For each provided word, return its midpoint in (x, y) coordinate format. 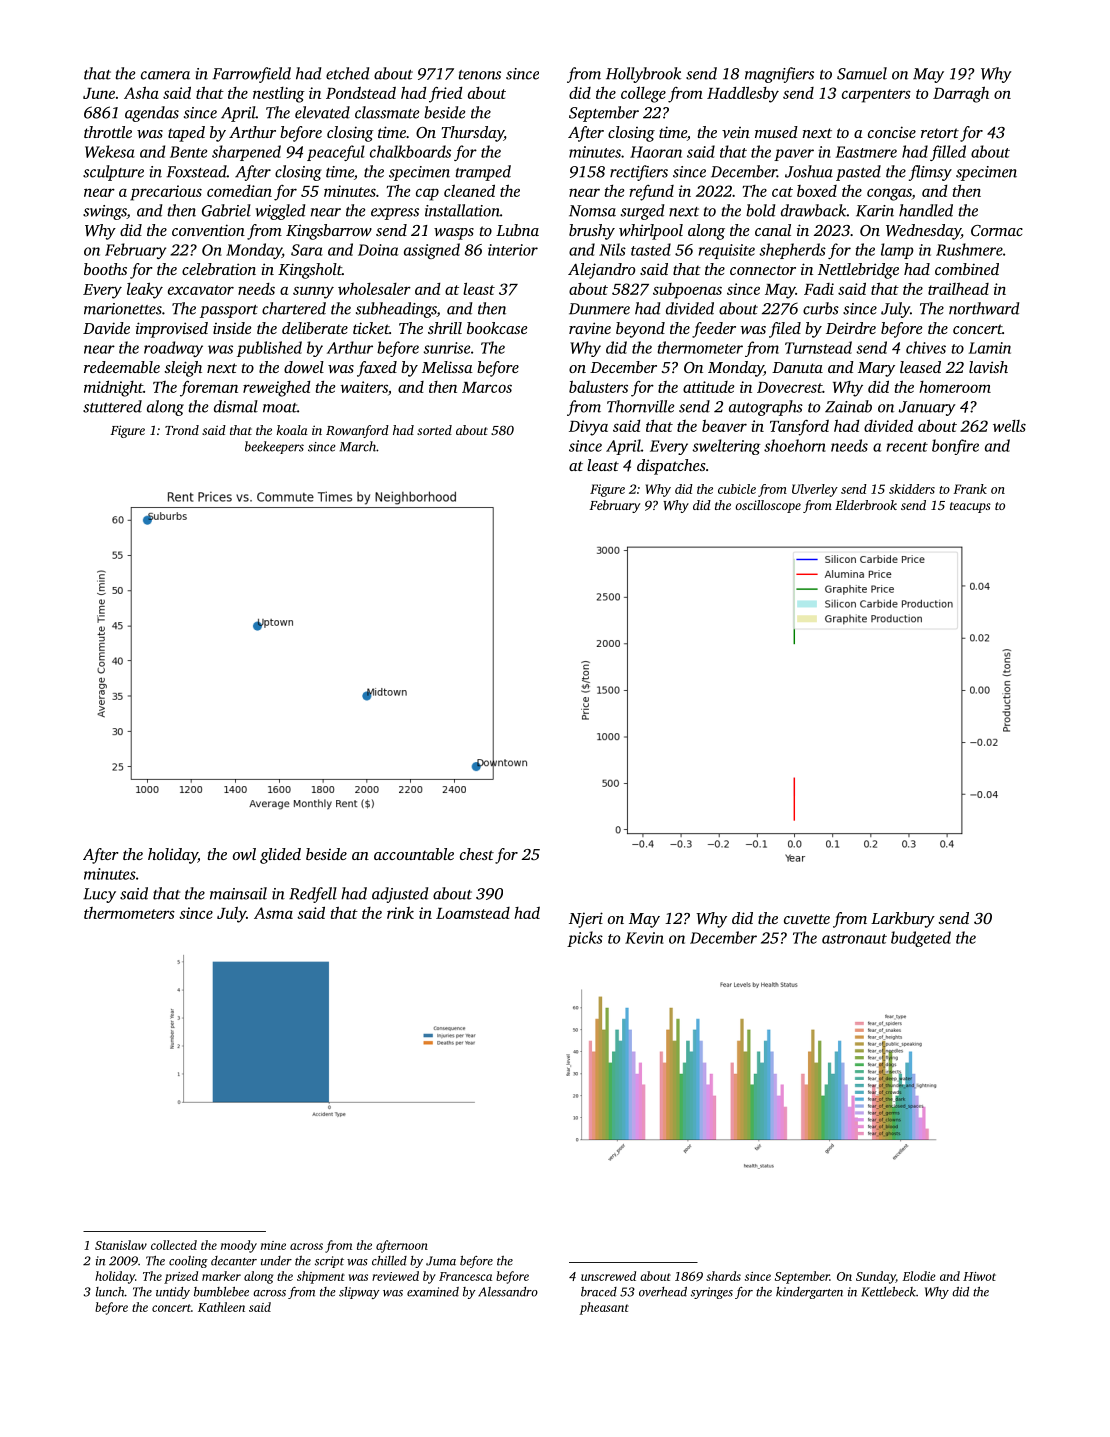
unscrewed (608, 1276)
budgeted (921, 939)
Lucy (99, 895)
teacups (970, 507)
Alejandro (601, 271)
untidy (173, 1293)
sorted (434, 430)
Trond (182, 430)
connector (763, 270)
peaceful (336, 153)
